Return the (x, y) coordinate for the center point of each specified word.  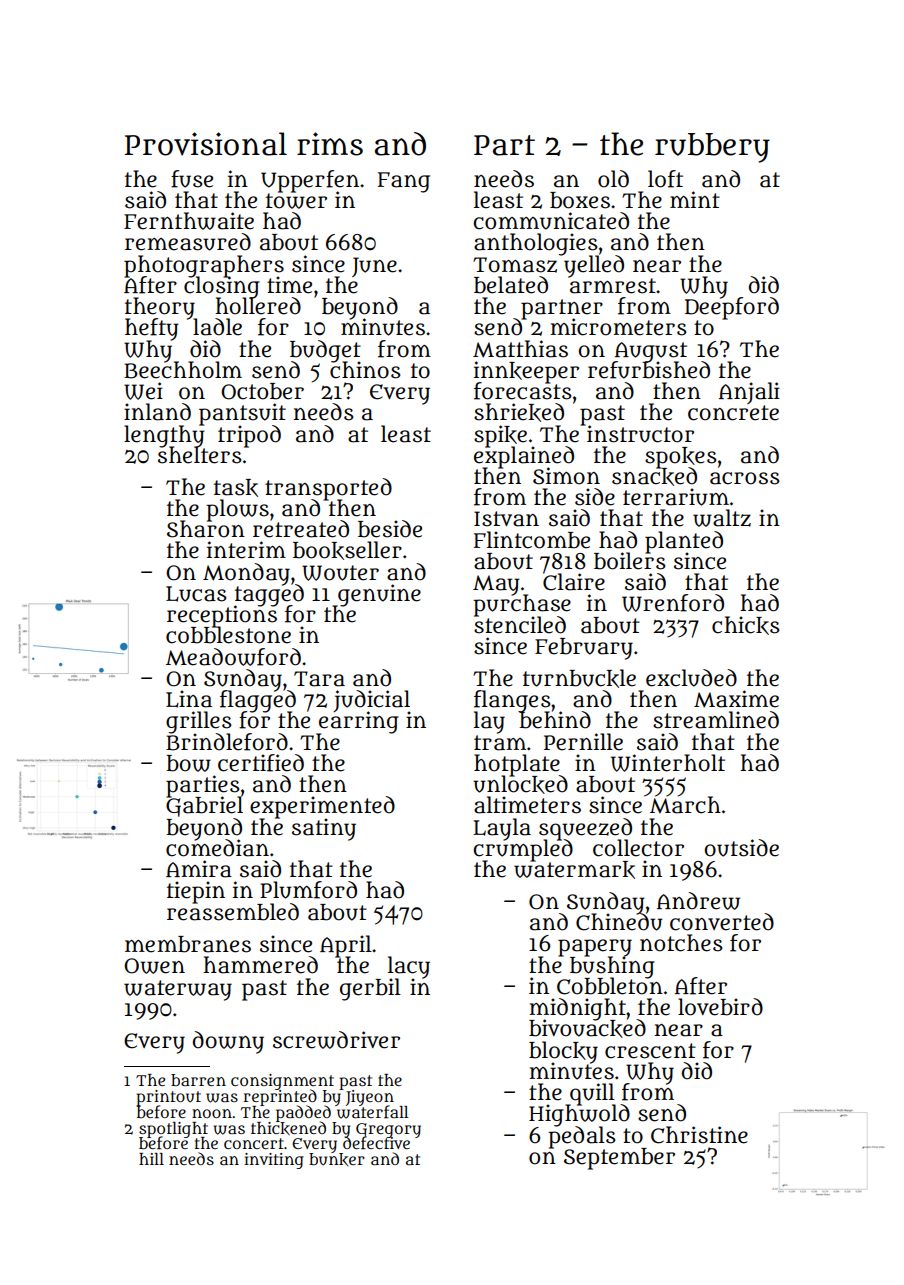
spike (500, 436)
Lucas (196, 594)
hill (151, 1159)
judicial (371, 701)
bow (188, 763)
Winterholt (668, 763)
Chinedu (619, 922)
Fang (404, 182)
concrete (733, 413)
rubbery (712, 148)
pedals (582, 1137)
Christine (699, 1135)
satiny (324, 829)
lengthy (164, 436)
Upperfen (310, 180)
